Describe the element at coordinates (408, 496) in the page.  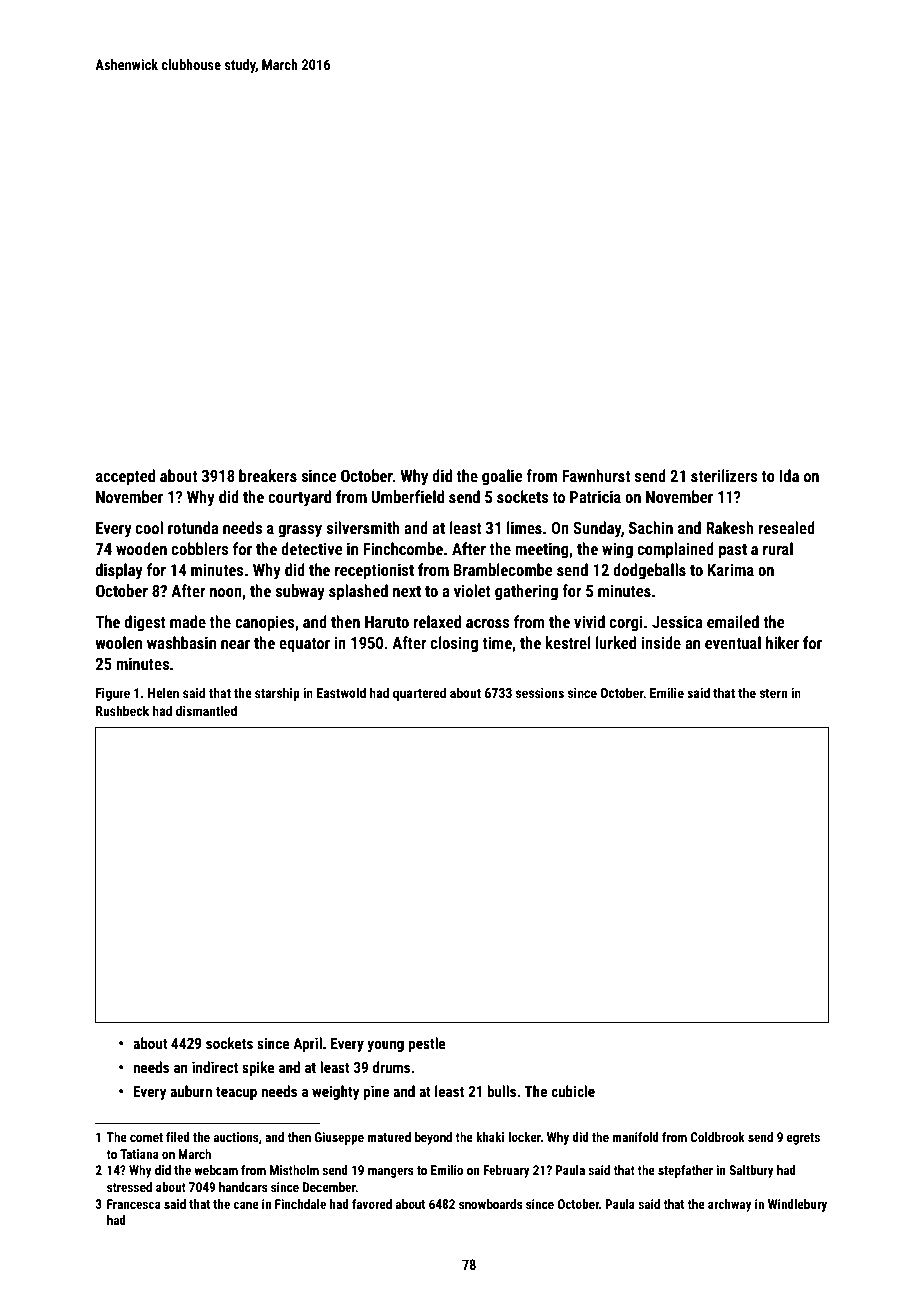
I see `Umberfield` at that location.
